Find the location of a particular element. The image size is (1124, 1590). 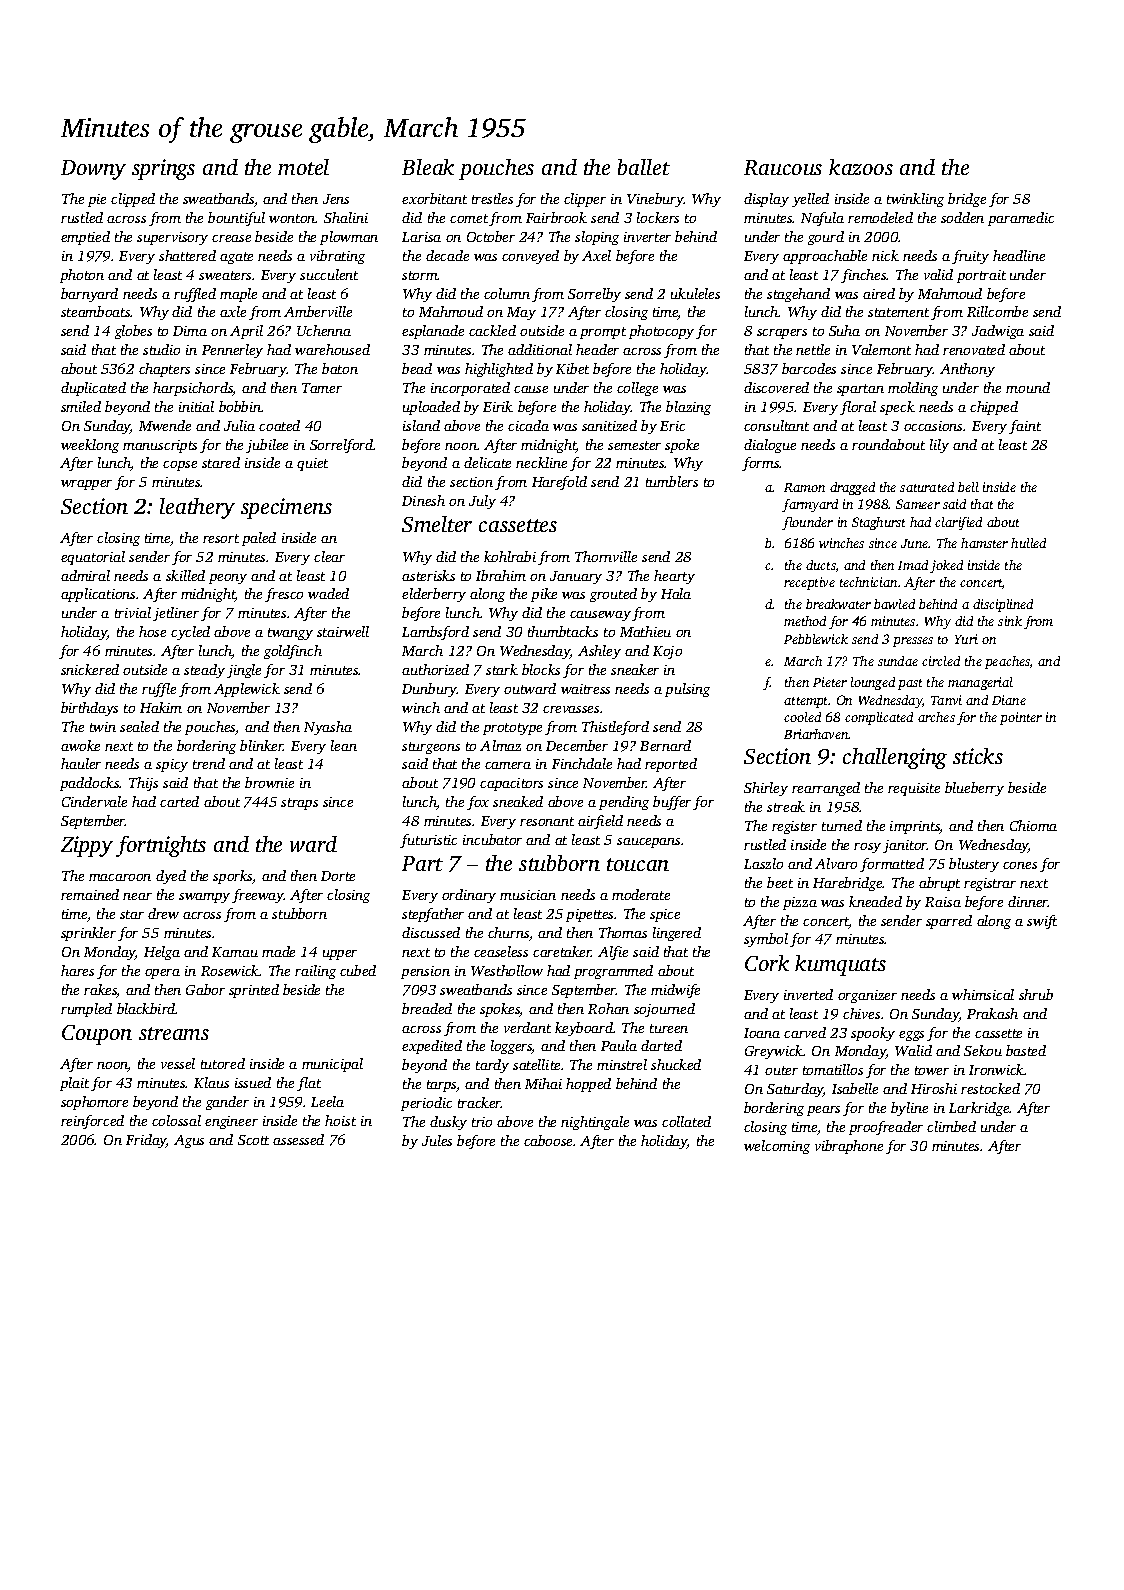

trend is located at coordinates (209, 763).
